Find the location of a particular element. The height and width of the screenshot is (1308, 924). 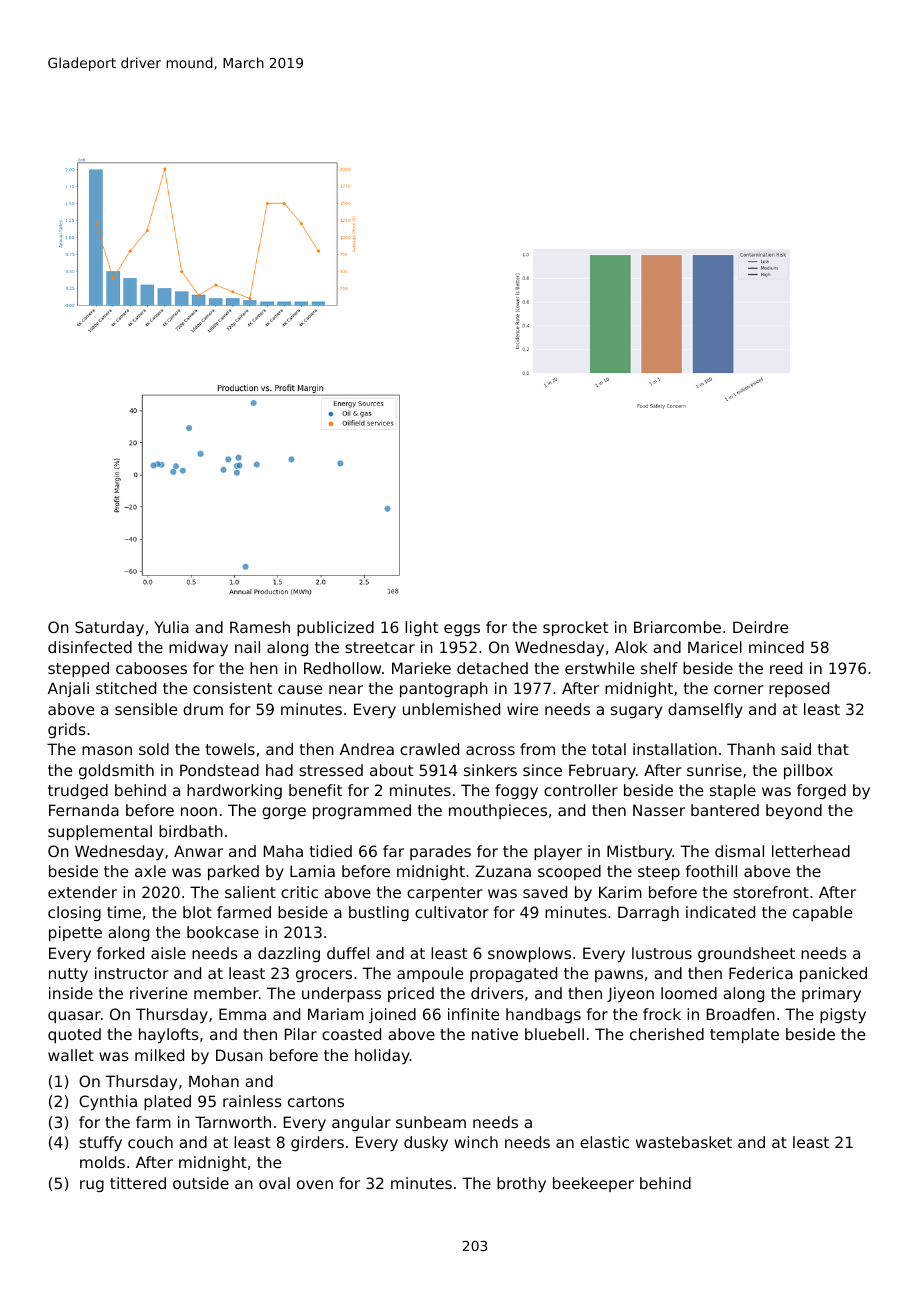

damselfly is located at coordinates (705, 710).
